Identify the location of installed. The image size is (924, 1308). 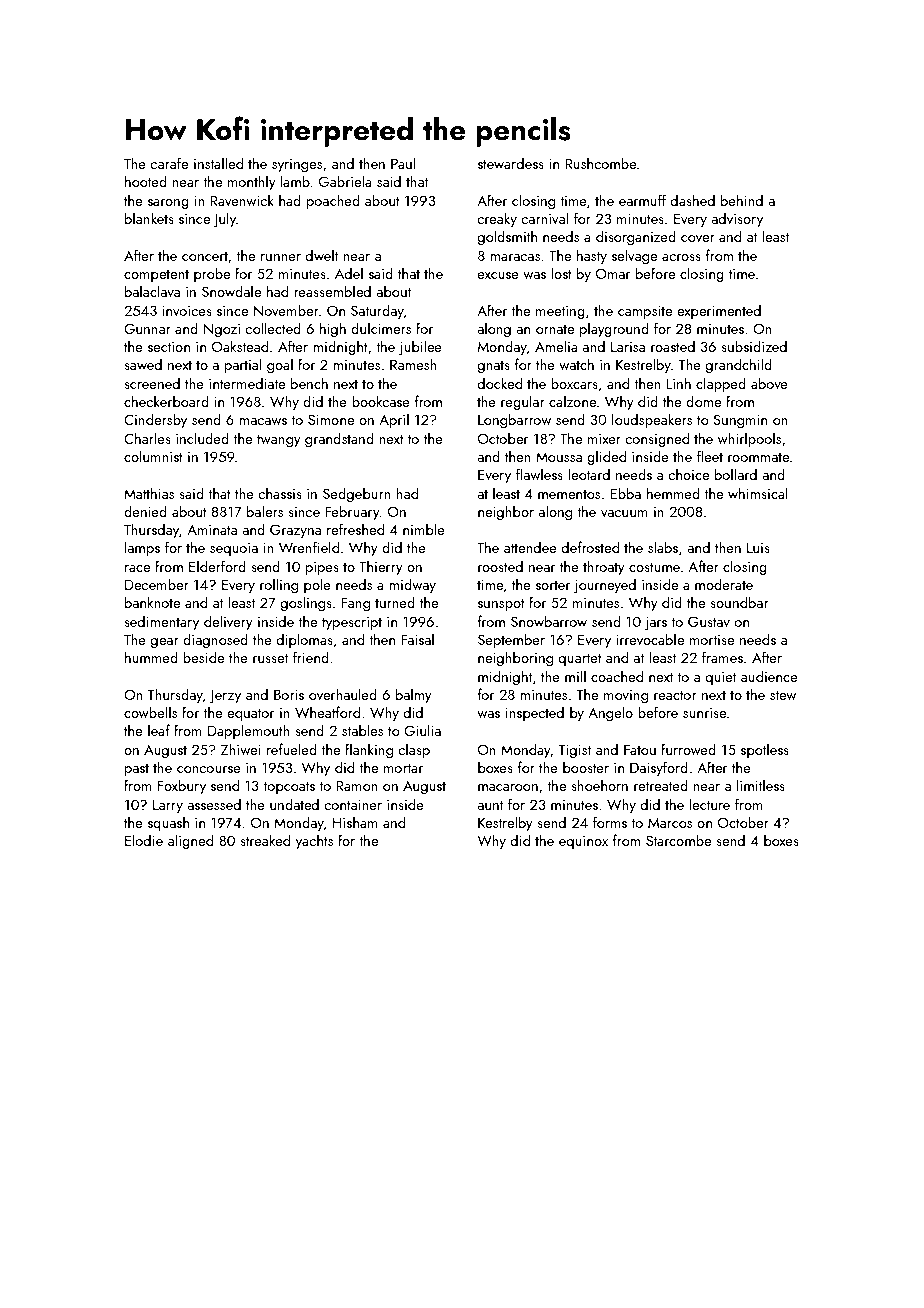
(218, 163).
